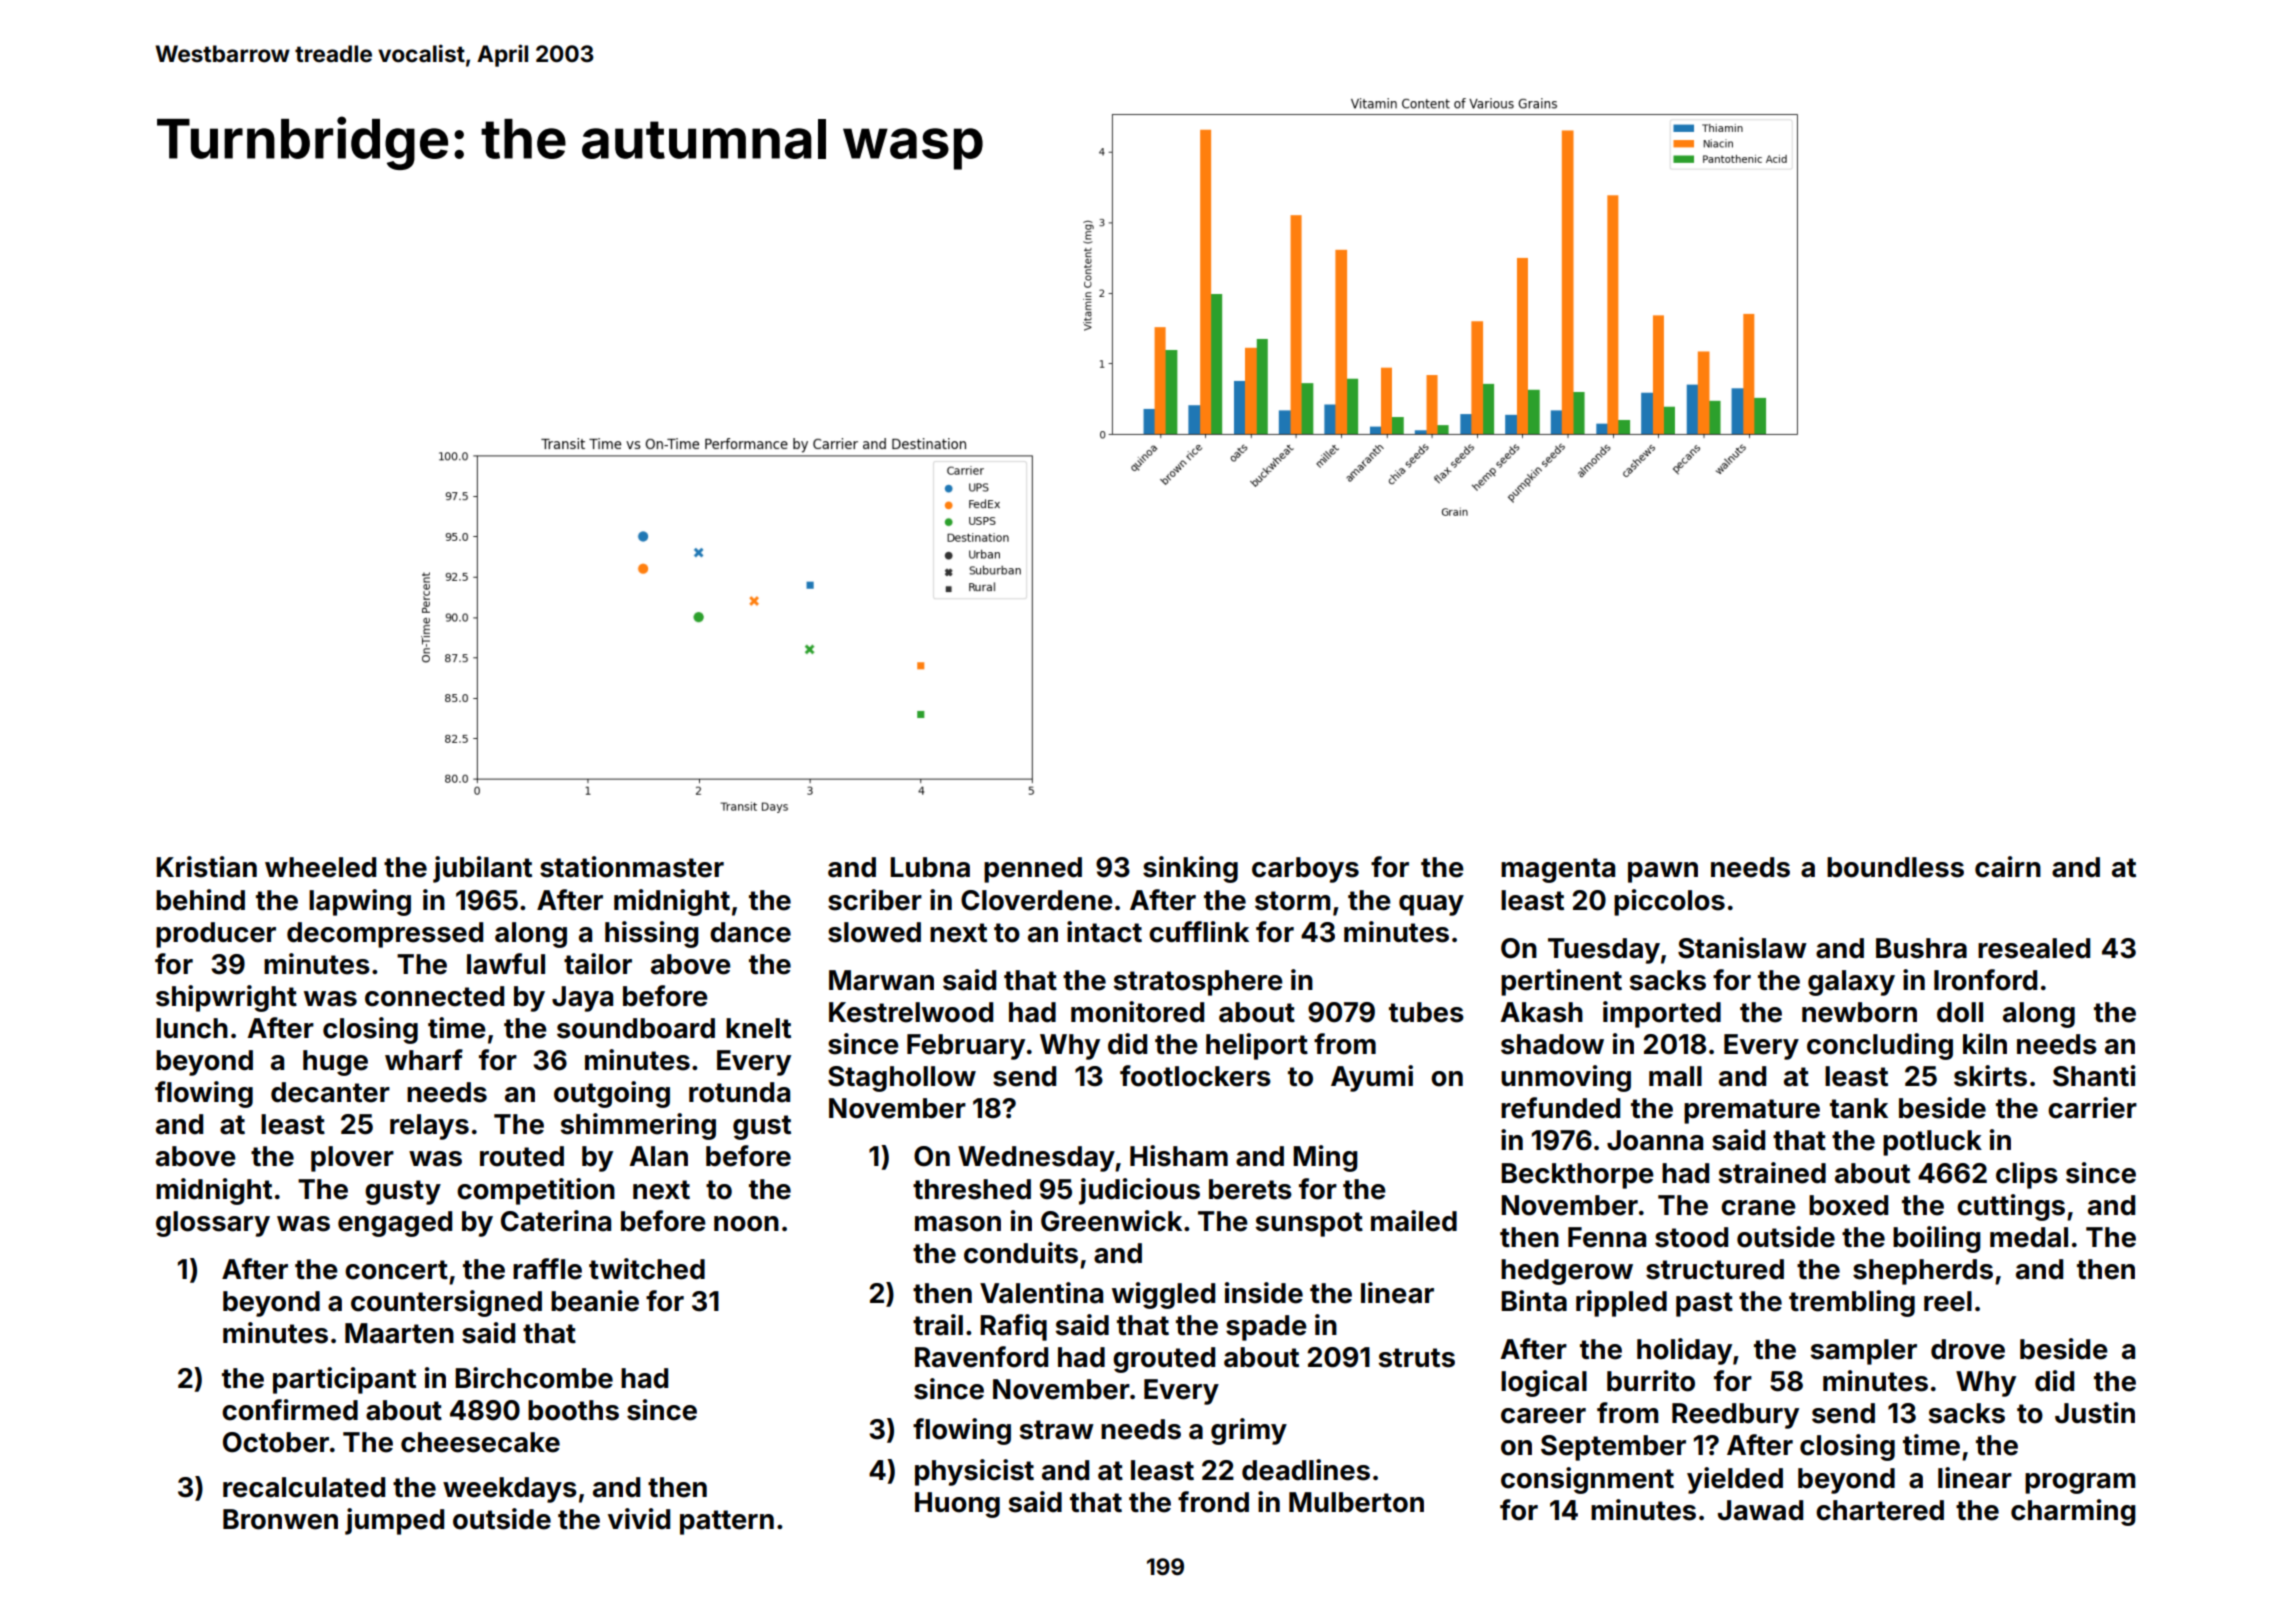  Describe the element at coordinates (957, 1505) in the page. I see `Huong` at that location.
